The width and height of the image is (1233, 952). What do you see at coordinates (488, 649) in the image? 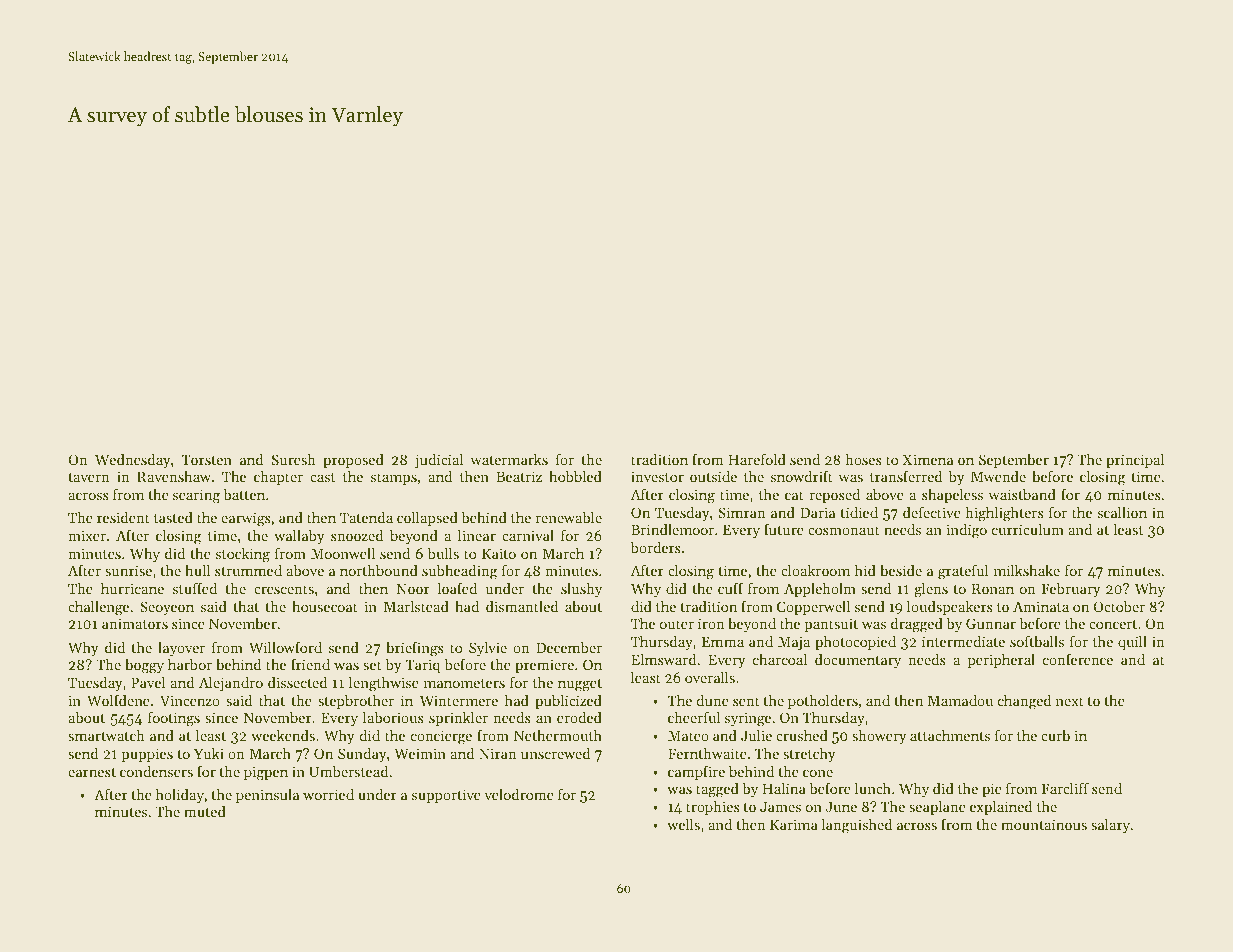
I see `Sylvie` at bounding box center [488, 649].
